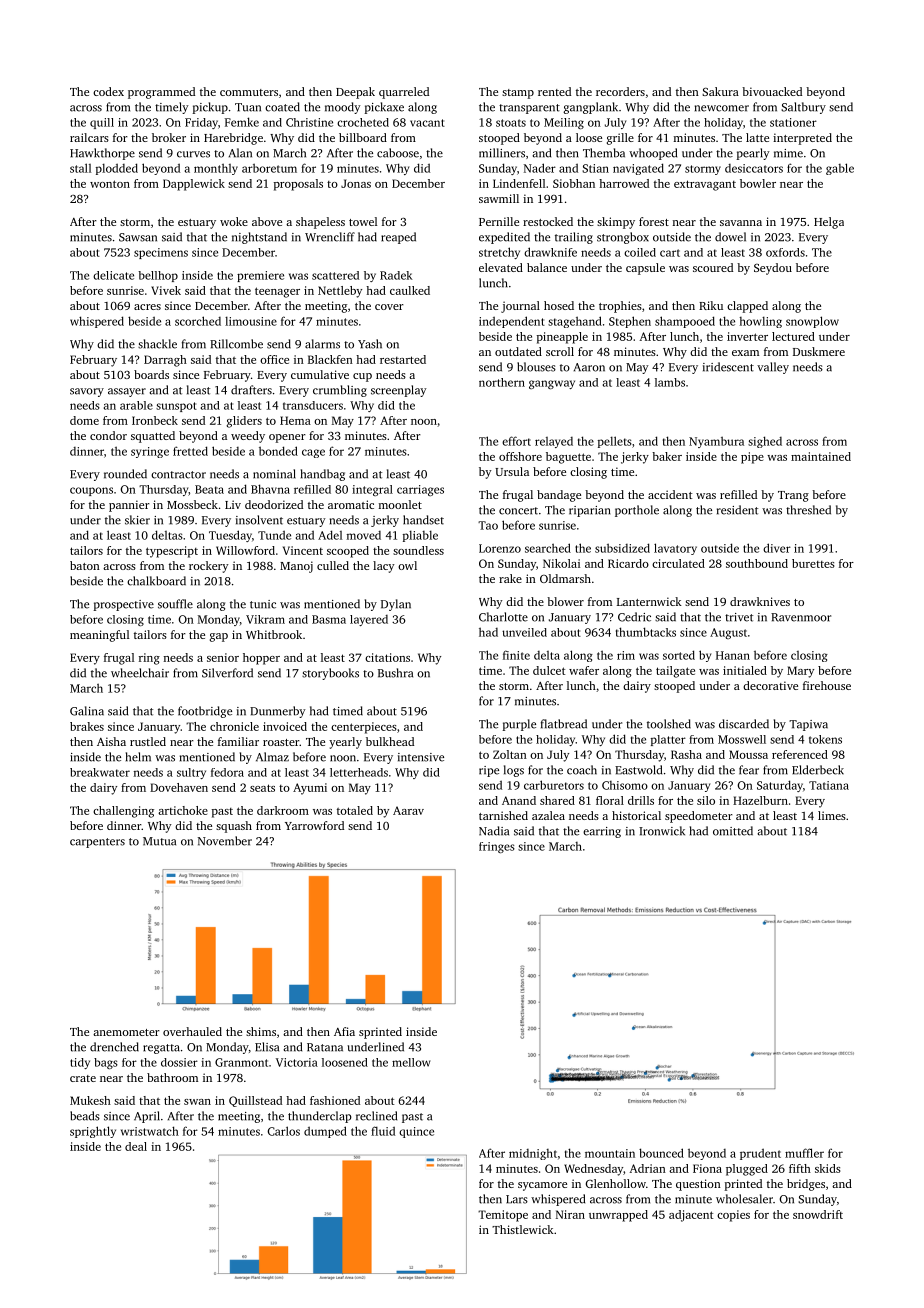 Image resolution: width=924 pixels, height=1308 pixels. I want to click on Nettleby, so click(340, 292).
